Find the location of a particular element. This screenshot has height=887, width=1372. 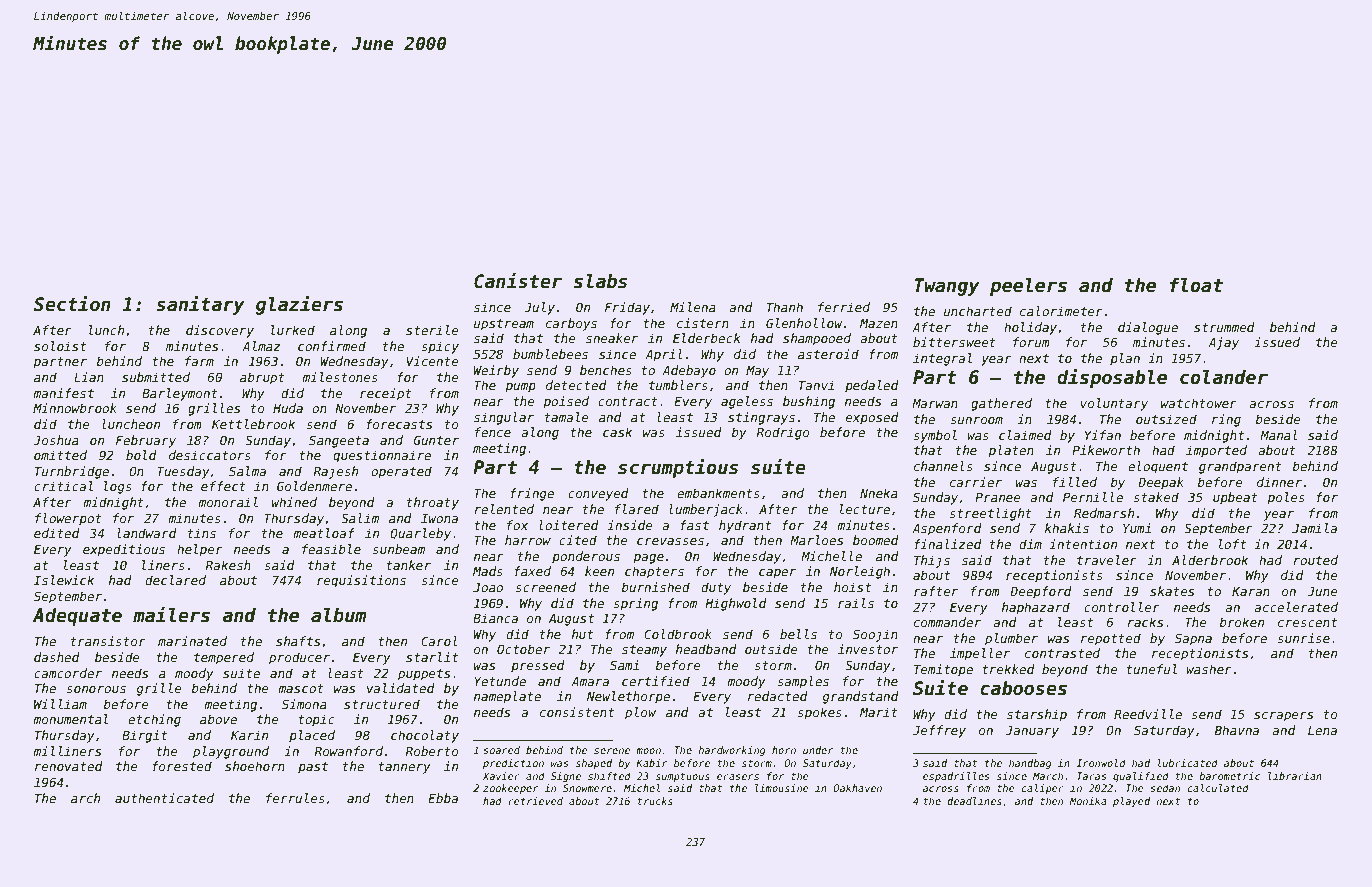

faxed is located at coordinates (532, 571).
